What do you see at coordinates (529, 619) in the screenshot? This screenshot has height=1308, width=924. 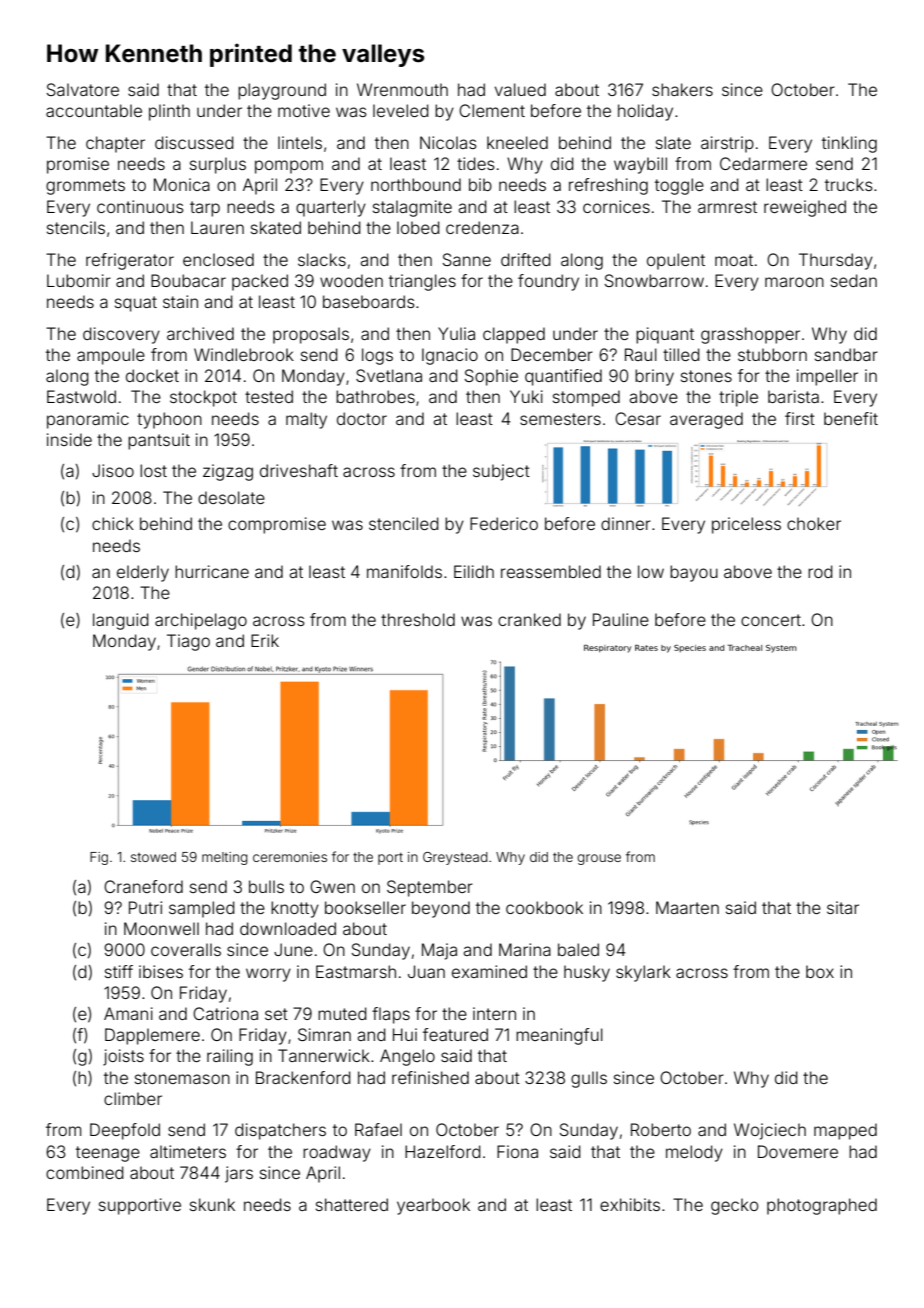 I see `cranked` at bounding box center [529, 619].
